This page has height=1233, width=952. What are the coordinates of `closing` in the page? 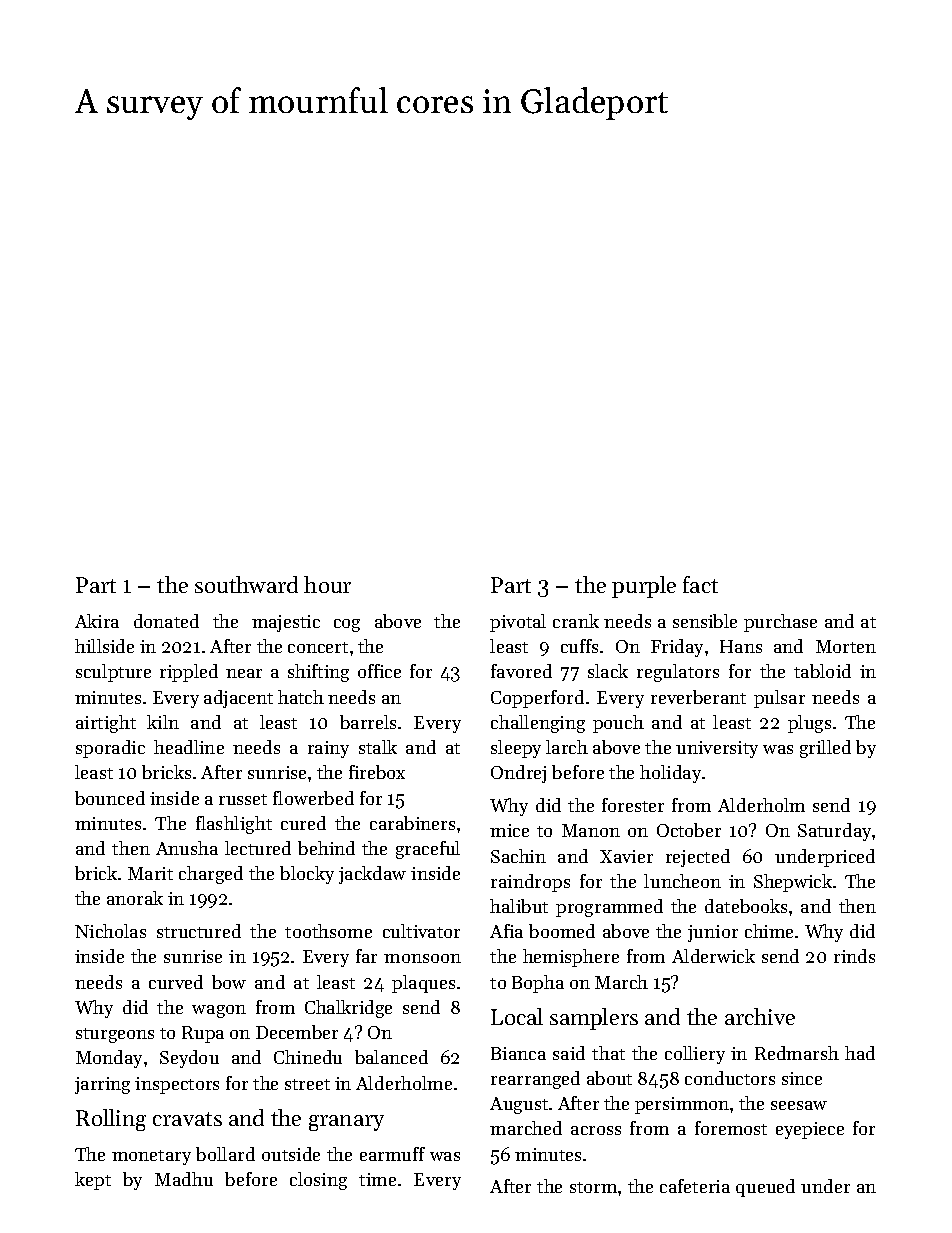 It's located at (318, 1181).
